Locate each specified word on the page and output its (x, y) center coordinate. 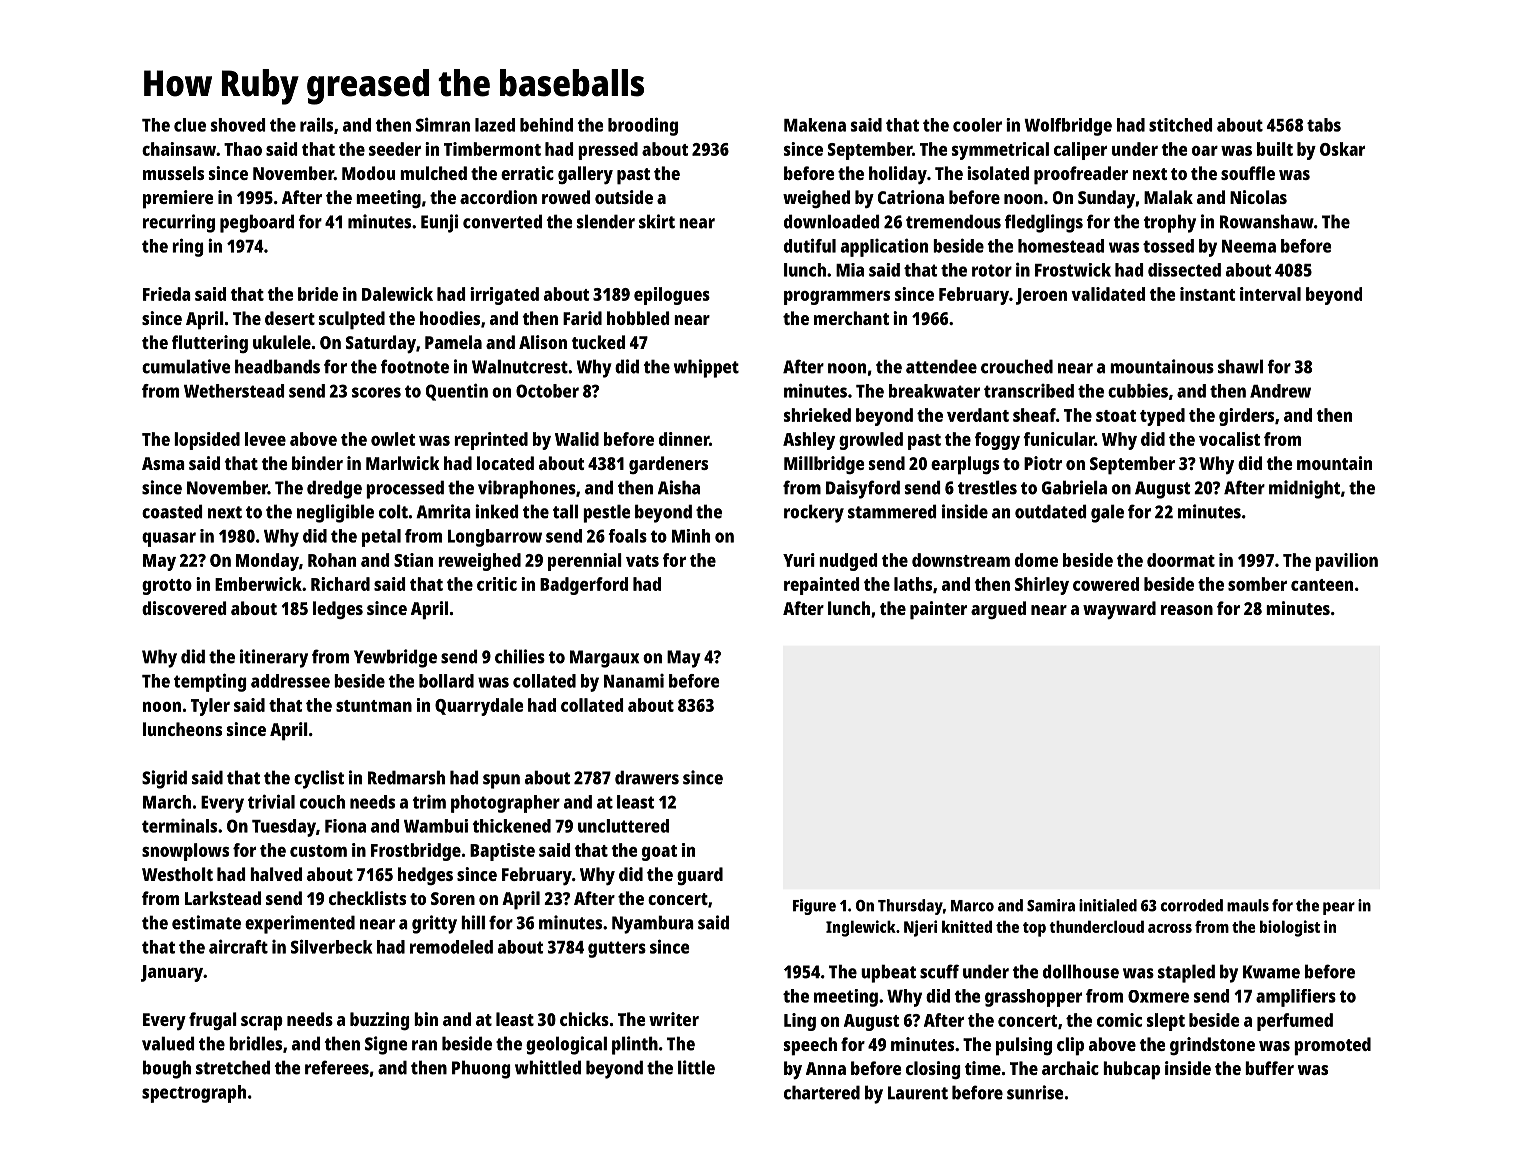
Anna (826, 1068)
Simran (443, 124)
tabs (1324, 125)
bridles (255, 1043)
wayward (1119, 610)
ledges (338, 610)
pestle (606, 513)
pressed (608, 151)
